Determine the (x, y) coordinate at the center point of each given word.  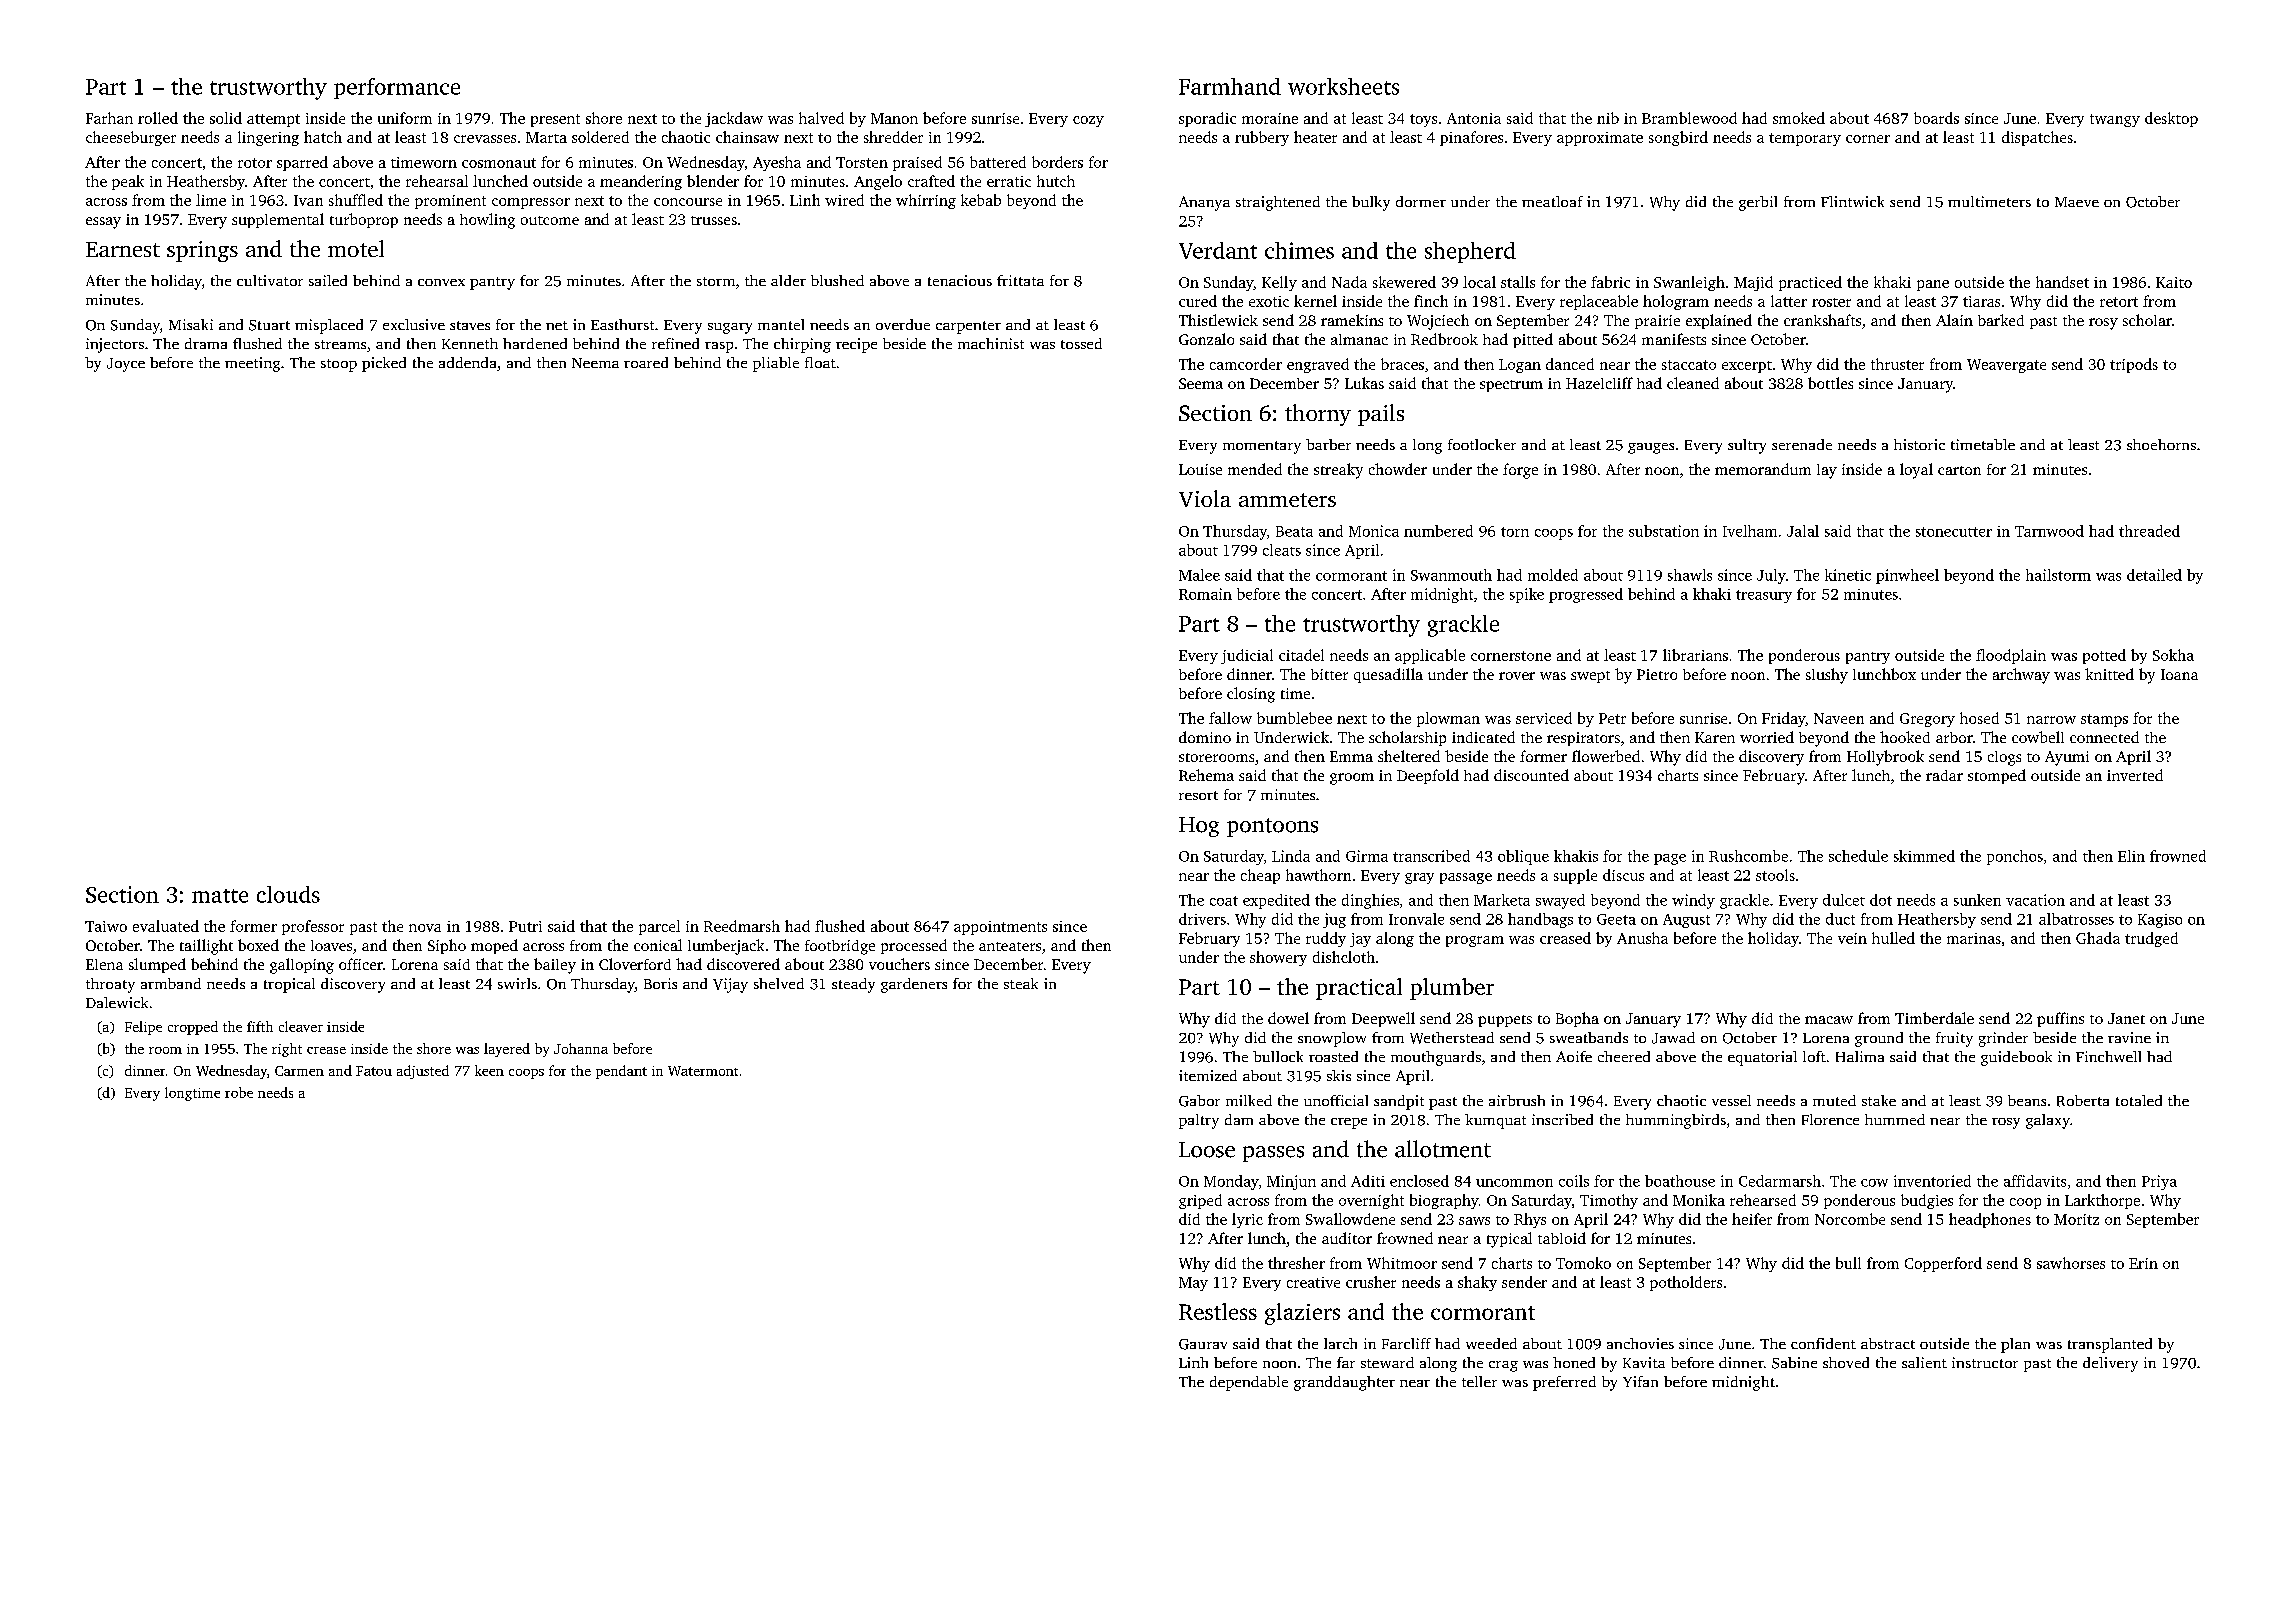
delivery (2110, 1364)
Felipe (143, 1028)
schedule (1858, 856)
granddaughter (1344, 1383)
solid (226, 118)
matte (220, 896)
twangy (2115, 120)
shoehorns (2161, 444)
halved (821, 118)
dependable (1249, 1383)
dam (1239, 1119)
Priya (2159, 1182)
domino (1205, 737)
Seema (1201, 383)
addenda (467, 362)
